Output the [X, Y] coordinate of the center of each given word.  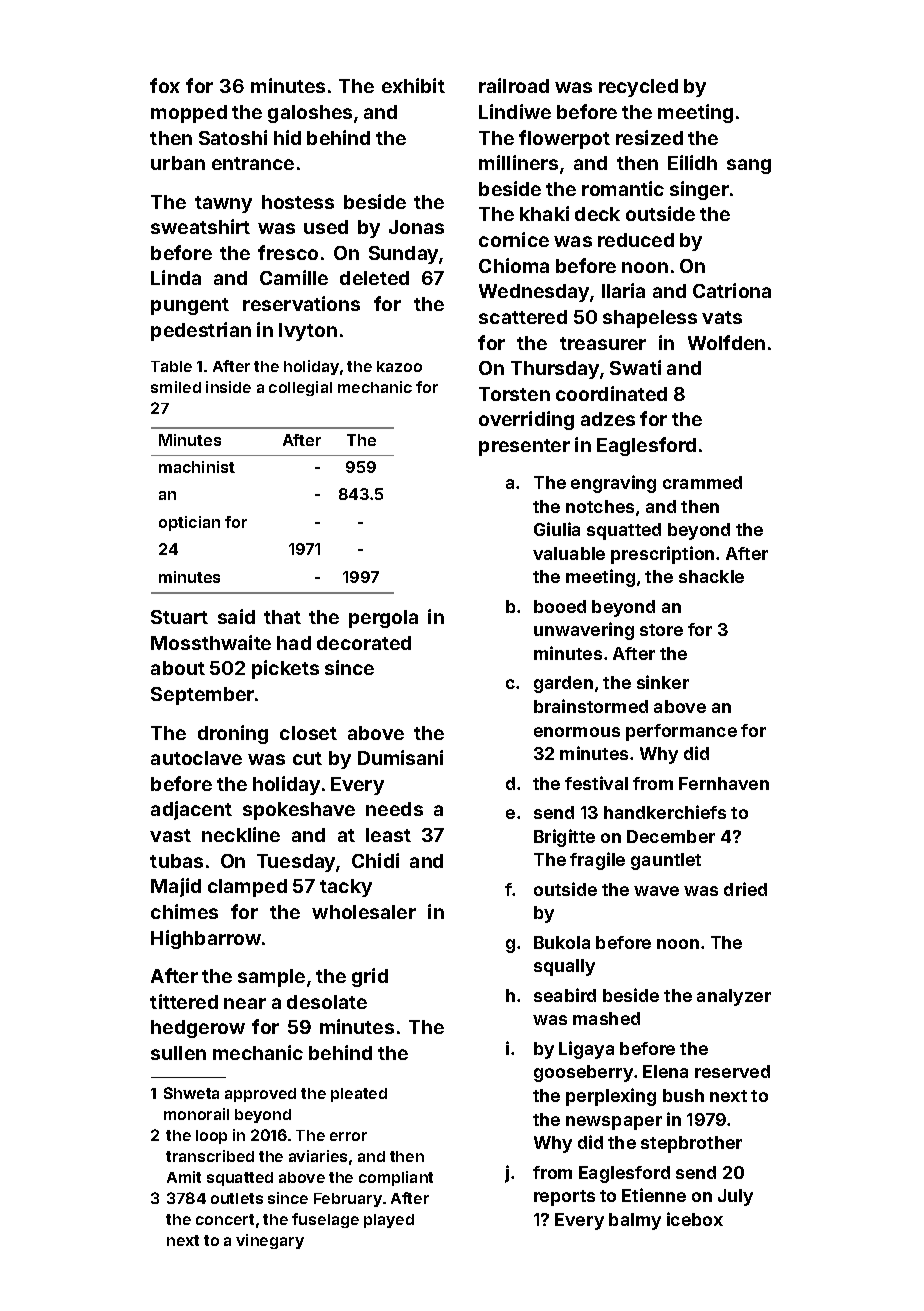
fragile [597, 861]
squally [564, 967]
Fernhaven [724, 783]
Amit [184, 1177]
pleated [359, 1095]
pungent [190, 306]
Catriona [732, 290]
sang [749, 166]
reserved [732, 1071]
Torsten [514, 394]
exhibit [413, 85]
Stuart [179, 617]
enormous [577, 732]
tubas [176, 861]
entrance [253, 163]
